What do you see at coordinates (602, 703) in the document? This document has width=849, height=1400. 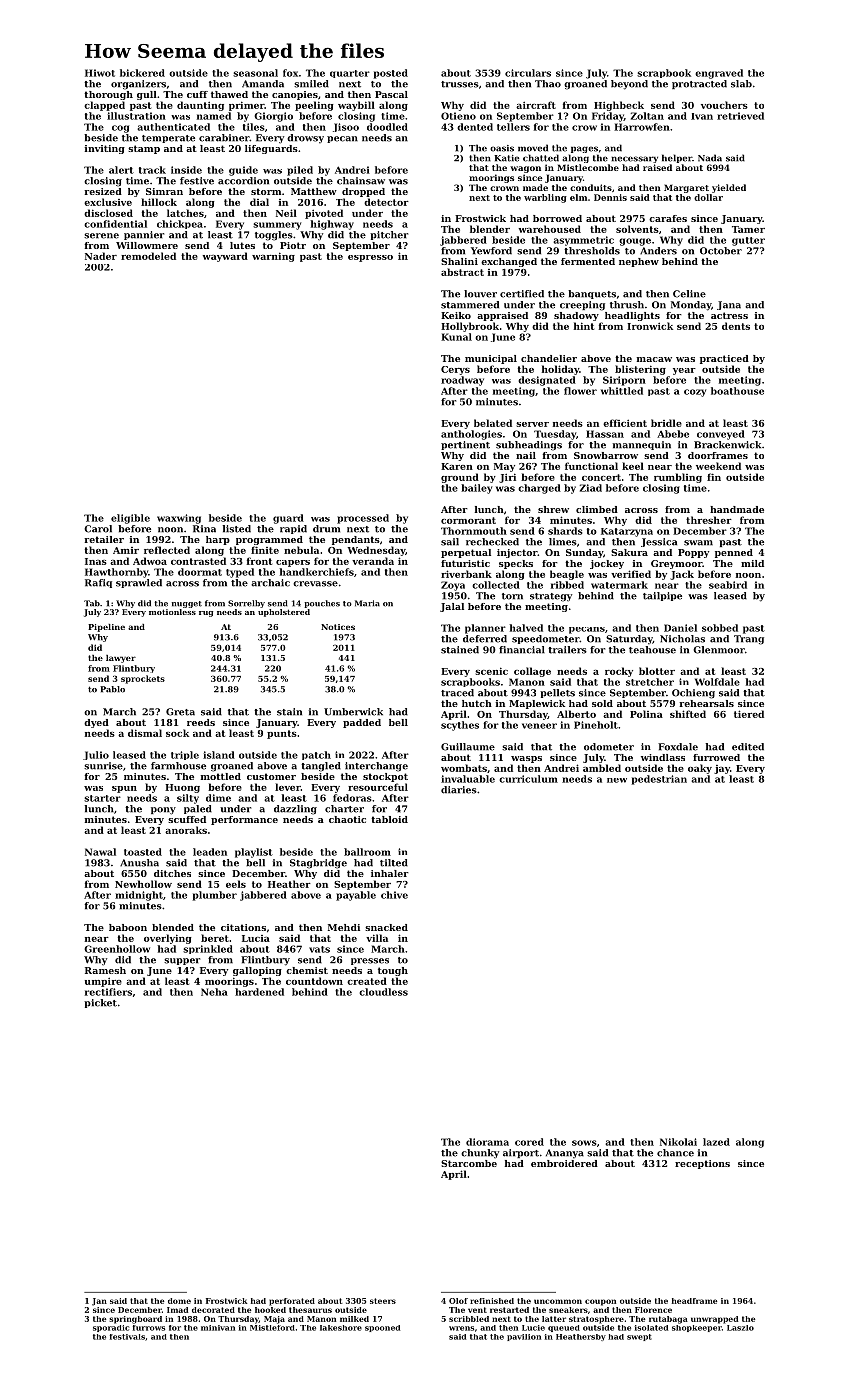 I see `sold` at bounding box center [602, 703].
